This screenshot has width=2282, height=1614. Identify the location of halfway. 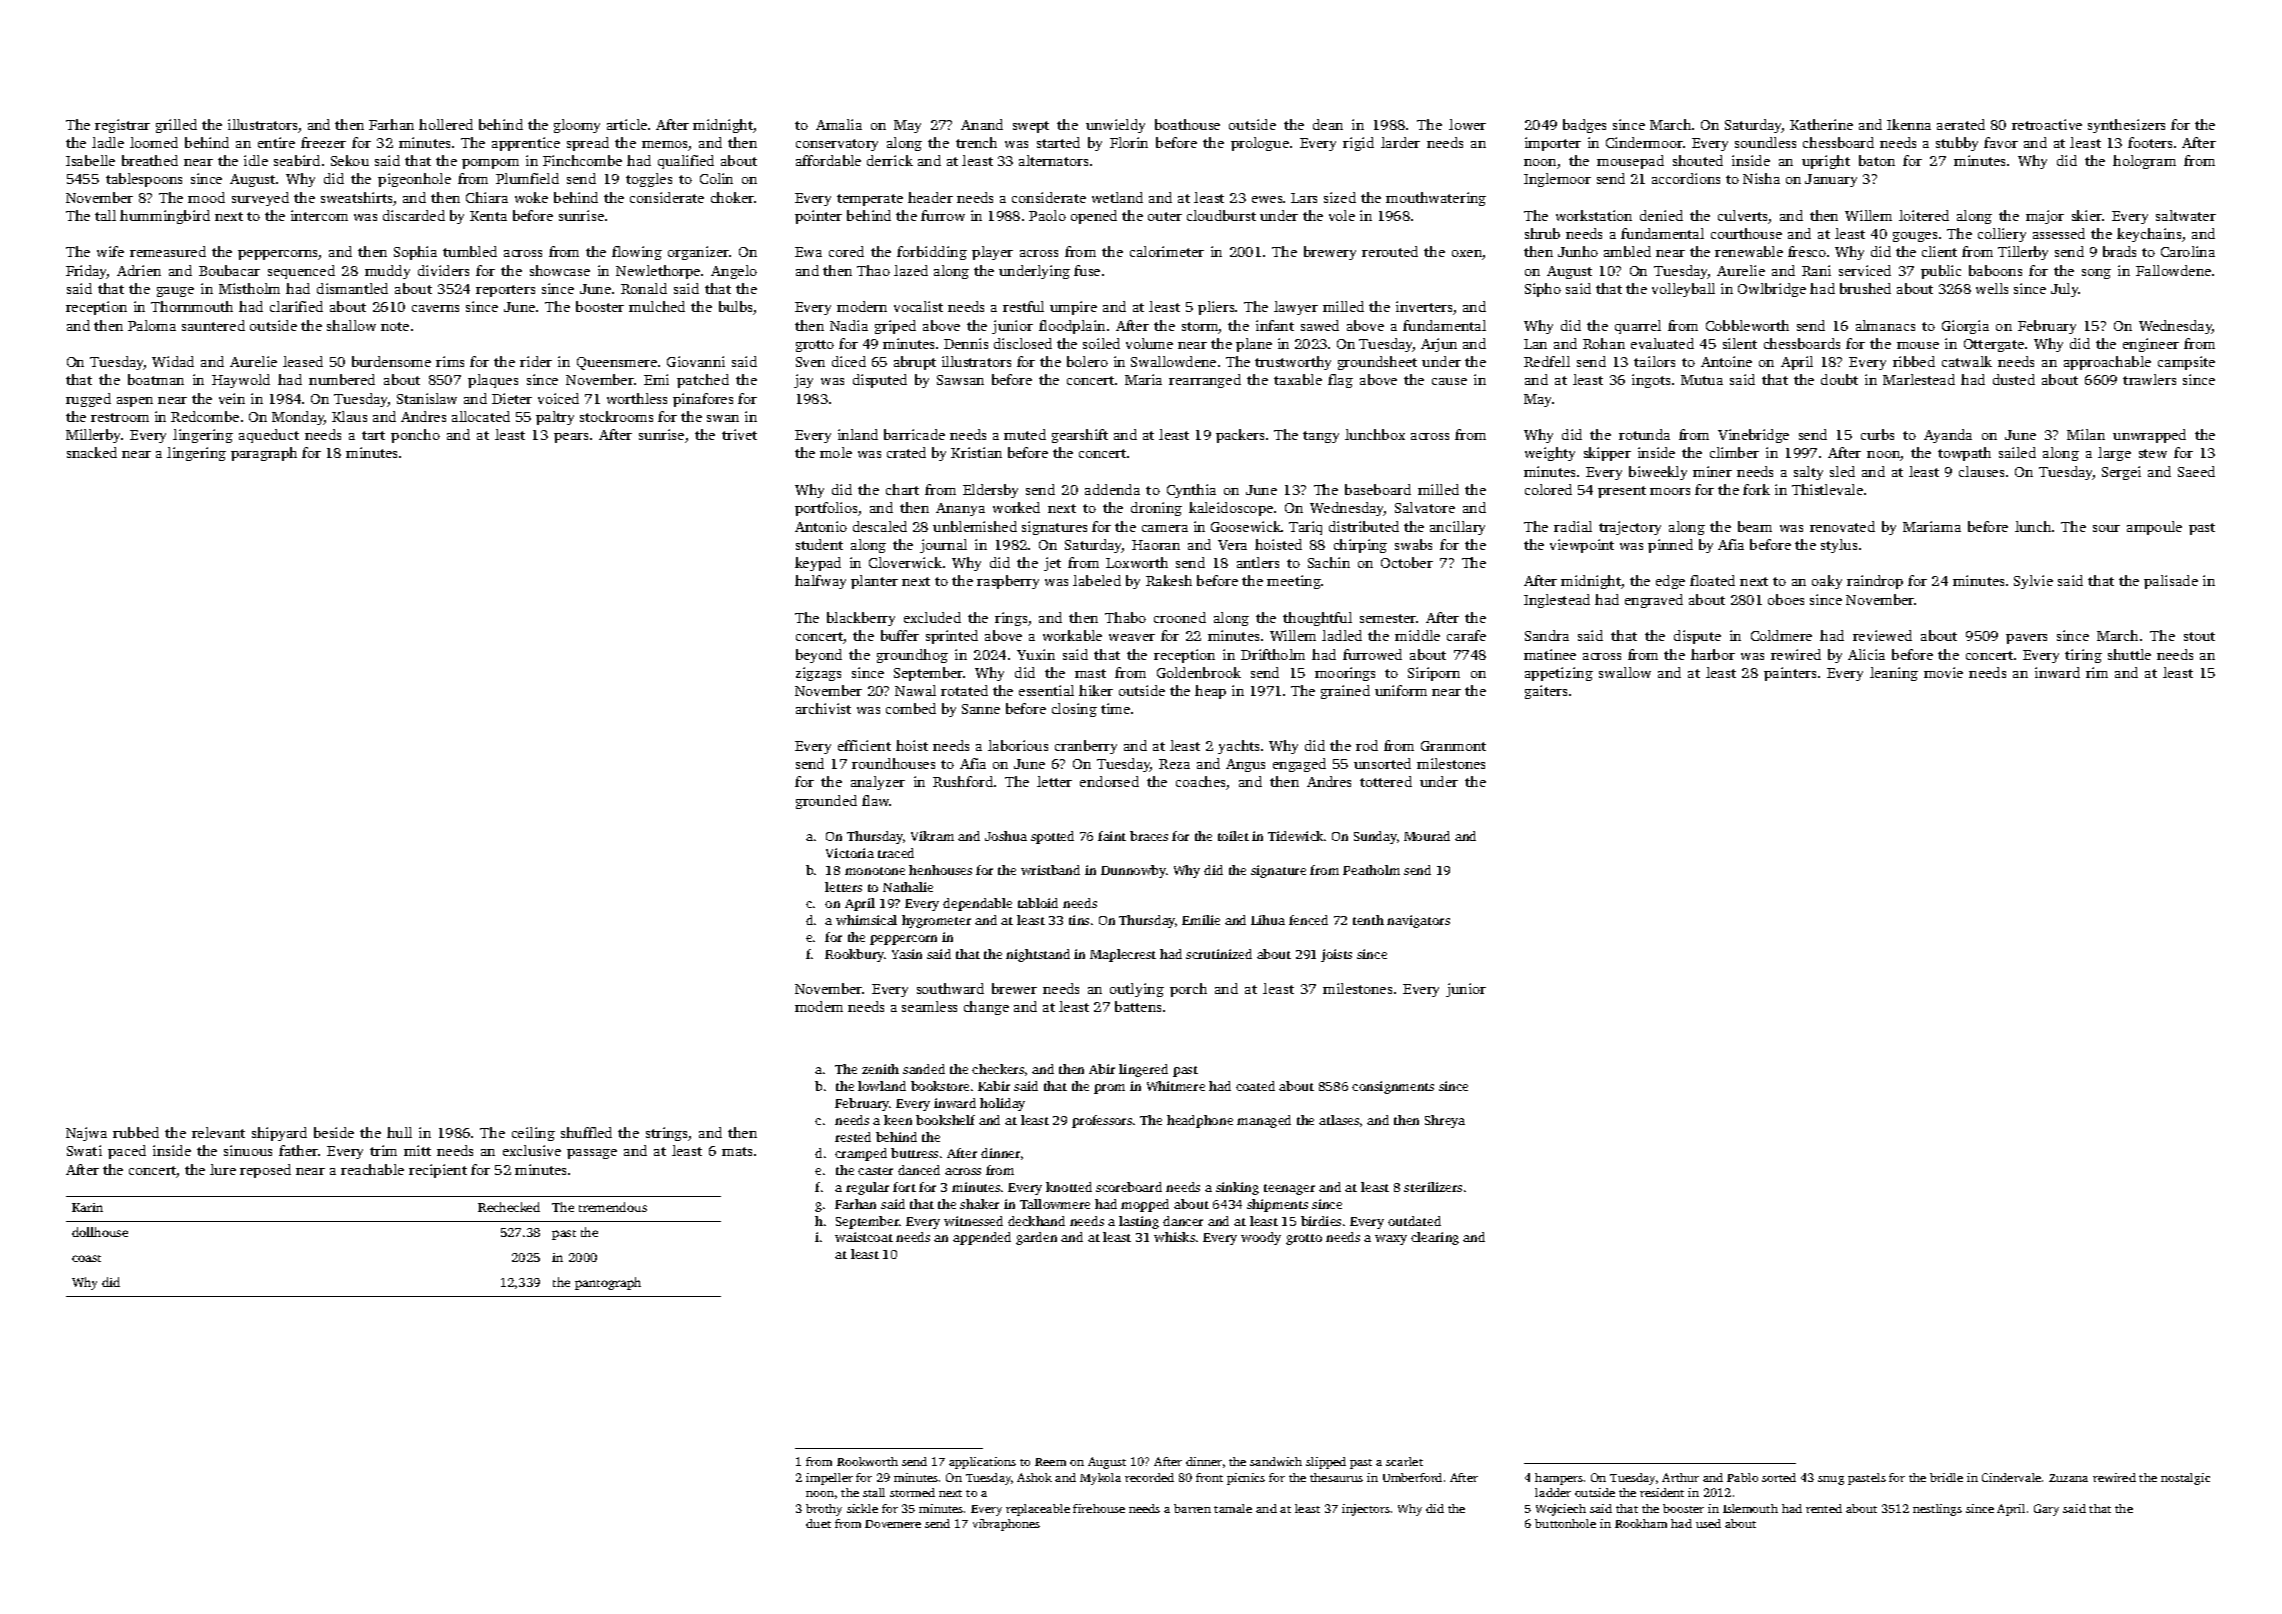
(820, 582).
